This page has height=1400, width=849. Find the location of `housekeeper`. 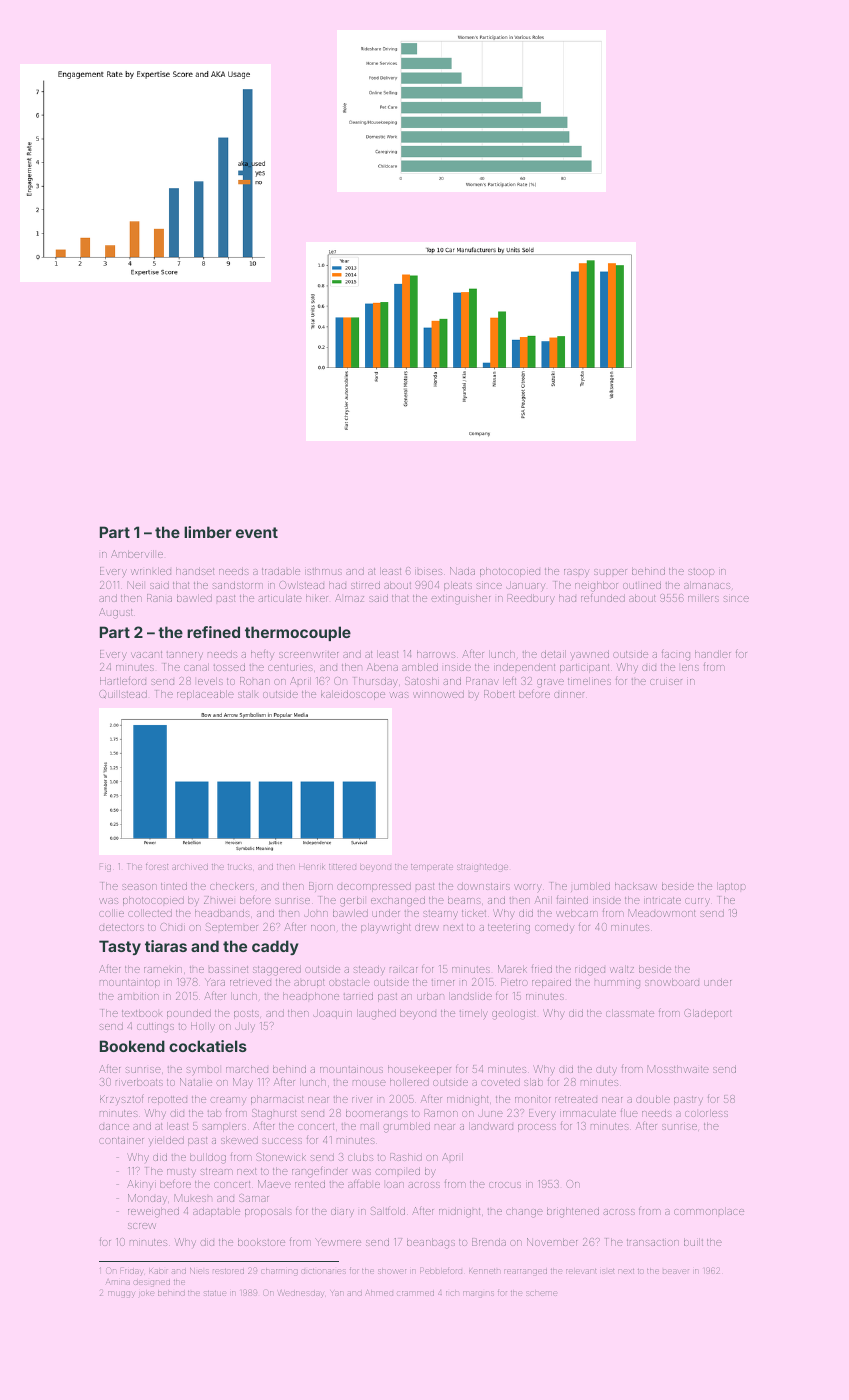

housekeeper is located at coordinates (419, 1070).
